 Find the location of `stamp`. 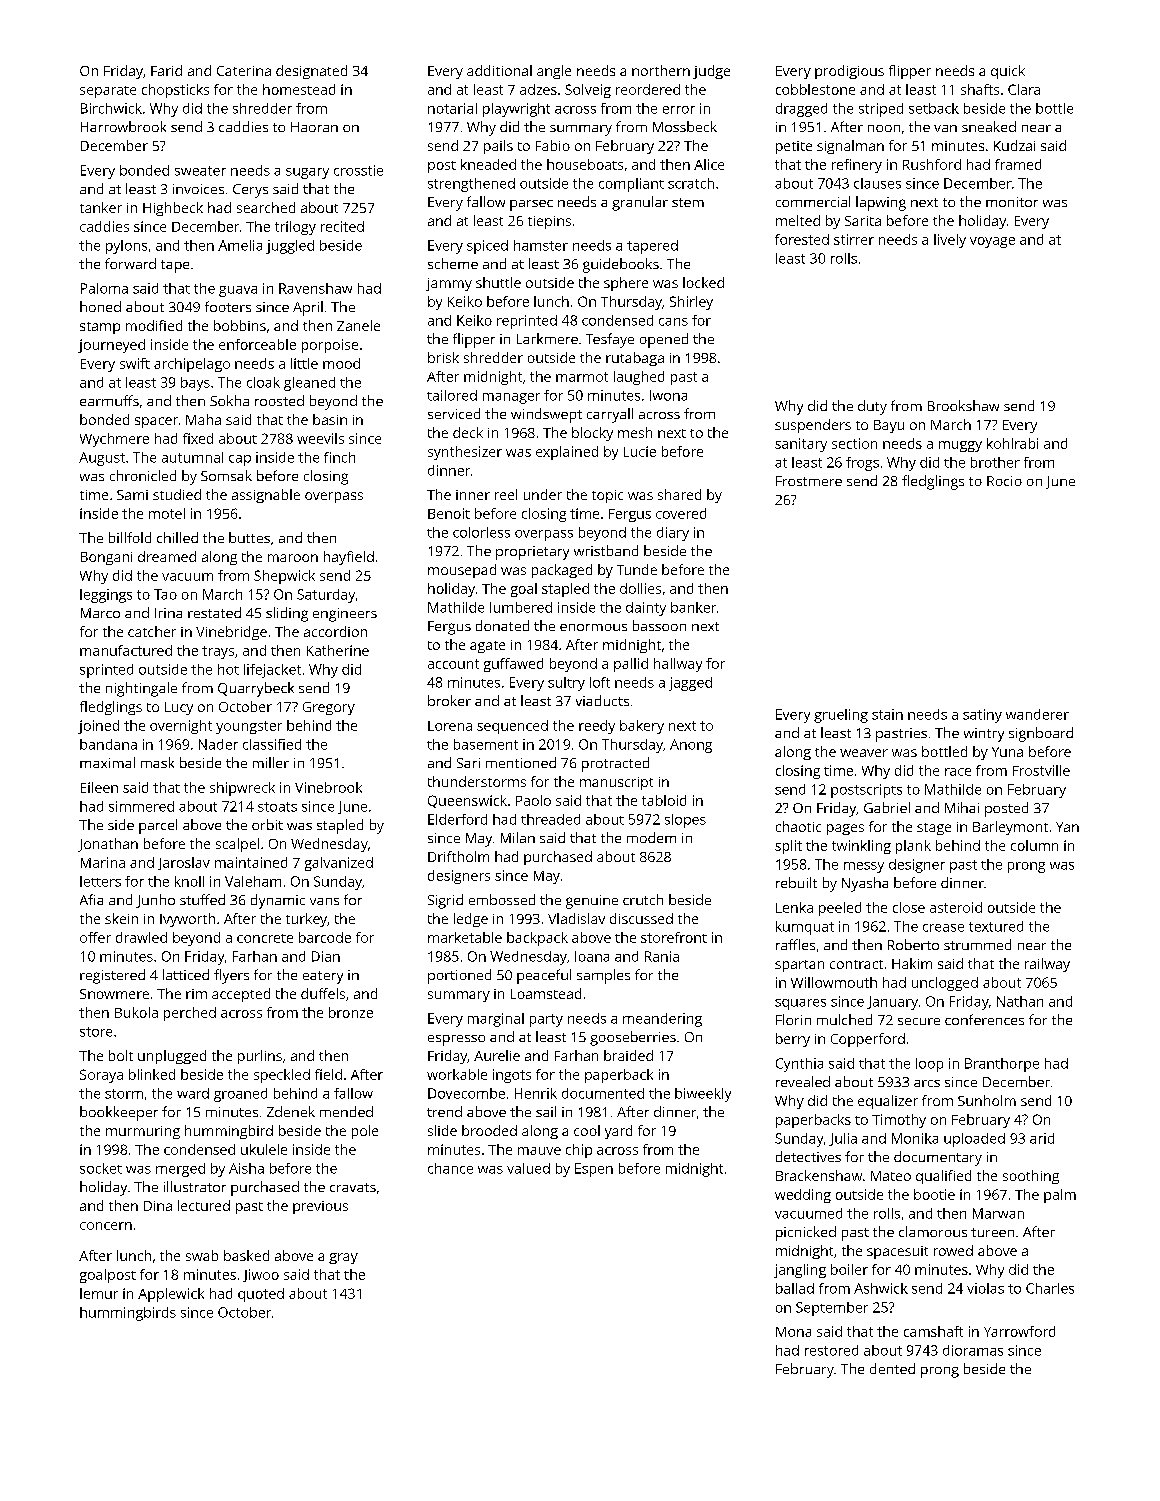

stamp is located at coordinates (100, 328).
